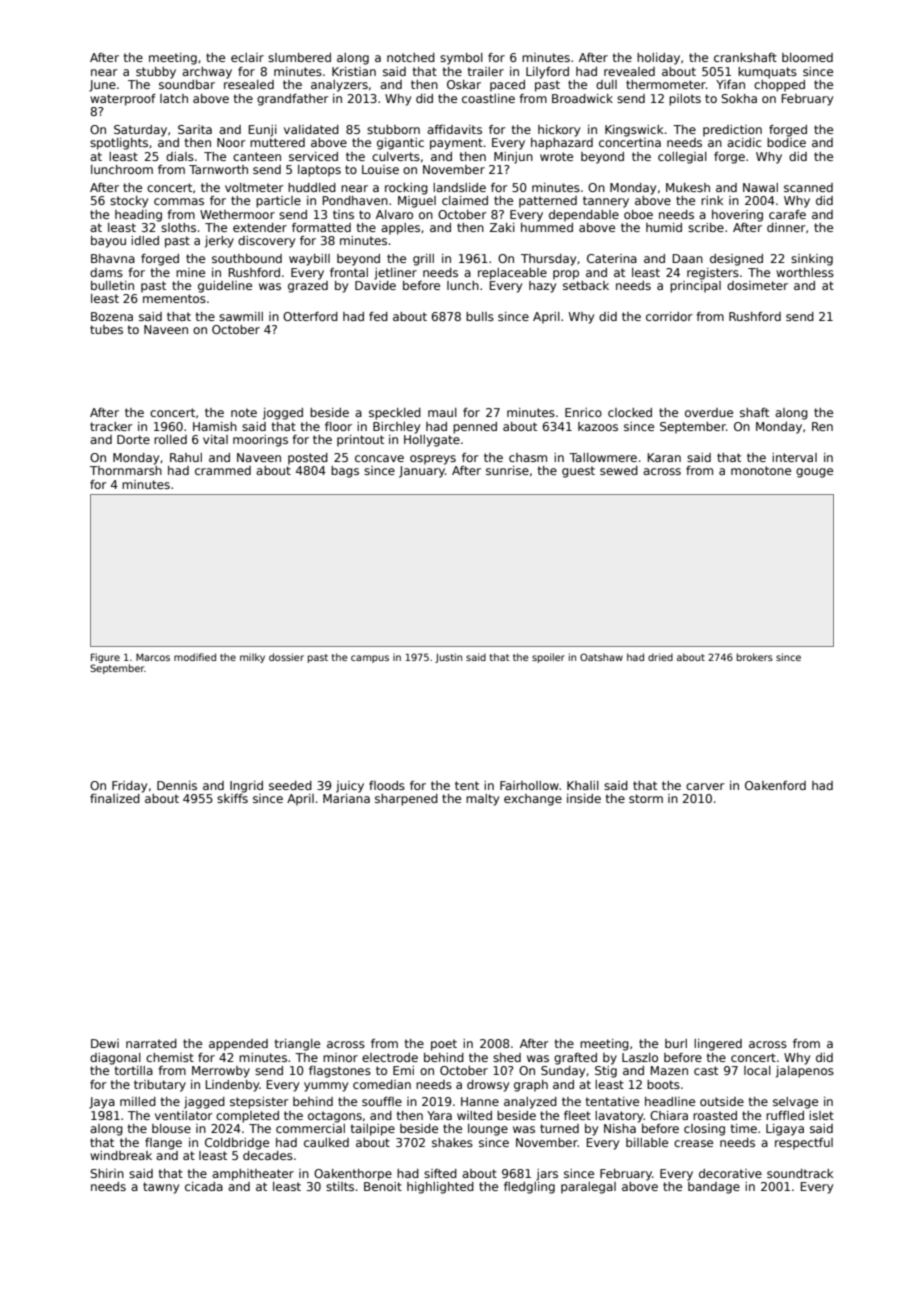  I want to click on dried, so click(660, 657).
